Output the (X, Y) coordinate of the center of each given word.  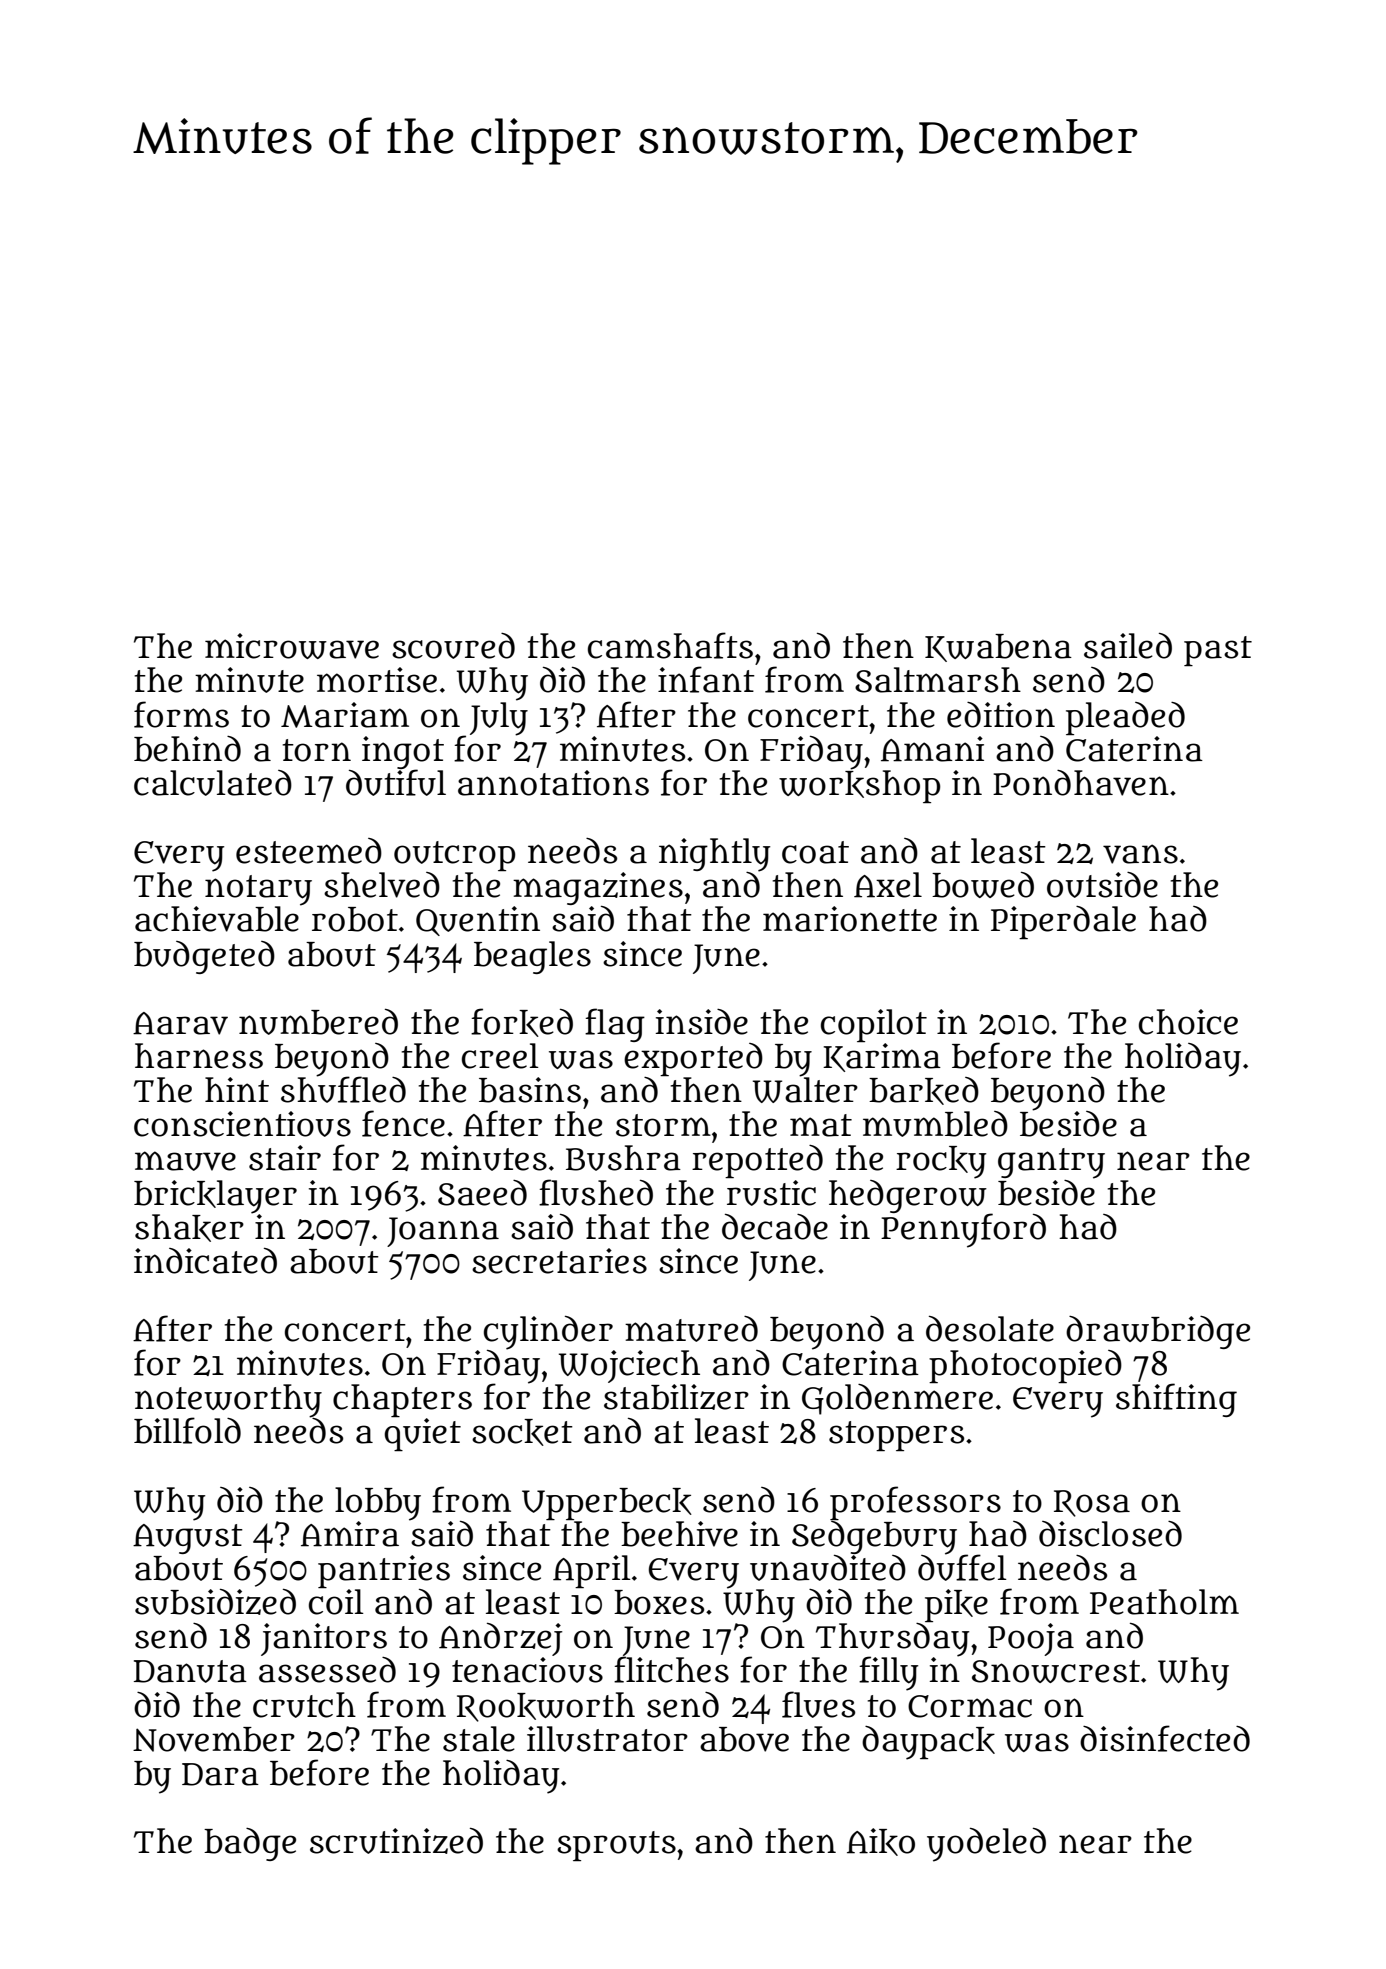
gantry (1051, 1163)
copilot (874, 1025)
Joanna (443, 1232)
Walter (805, 1090)
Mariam (345, 715)
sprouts (616, 1846)
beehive (679, 1534)
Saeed (482, 1193)
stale (479, 1739)
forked (522, 1022)
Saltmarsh (938, 680)
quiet (422, 1434)
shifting (1176, 1400)
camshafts (670, 645)
